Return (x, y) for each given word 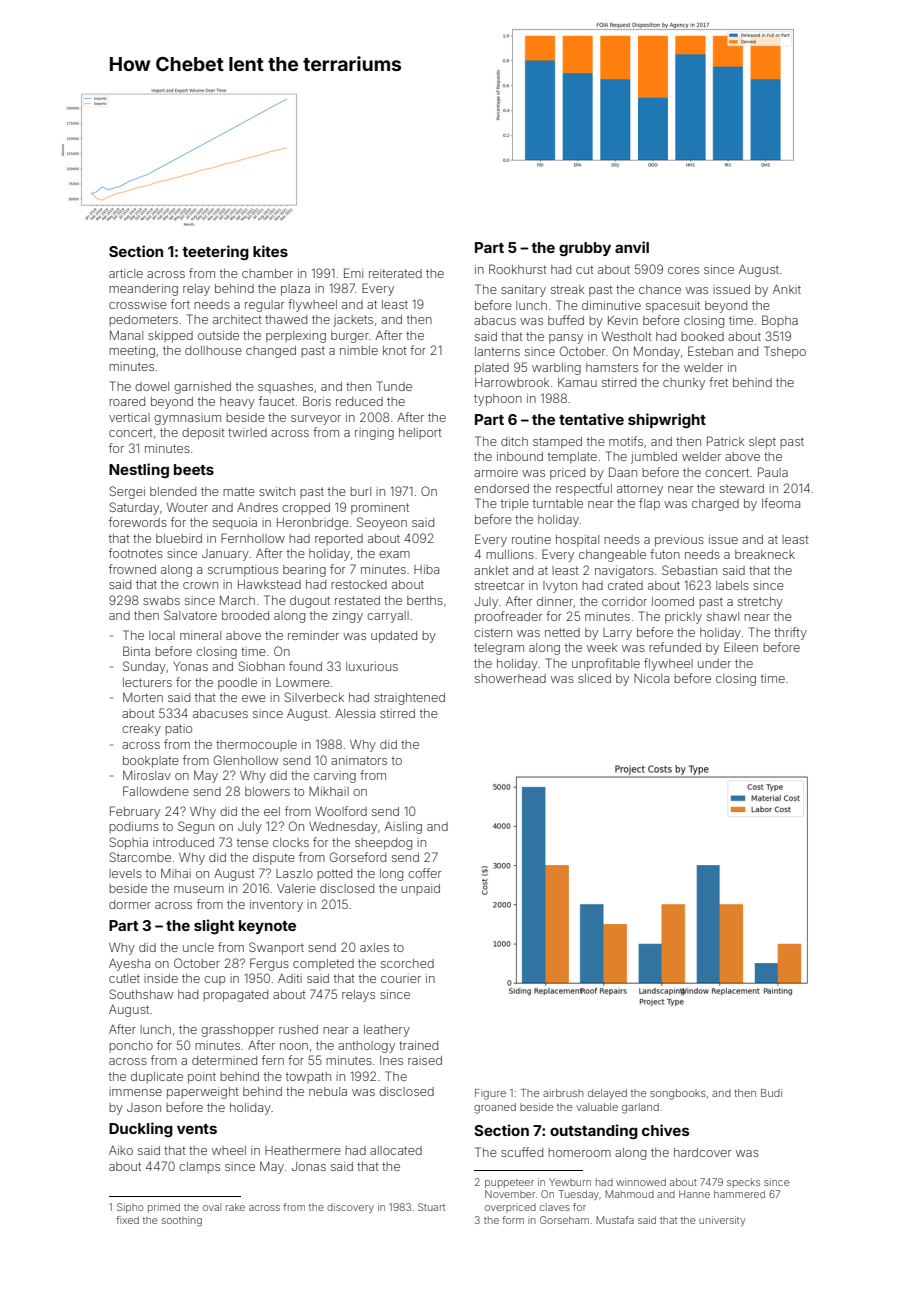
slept (762, 443)
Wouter (187, 507)
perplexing (296, 337)
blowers (267, 791)
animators (359, 760)
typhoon (498, 400)
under (714, 663)
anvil (632, 247)
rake (235, 1207)
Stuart (431, 1207)
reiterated (395, 273)
